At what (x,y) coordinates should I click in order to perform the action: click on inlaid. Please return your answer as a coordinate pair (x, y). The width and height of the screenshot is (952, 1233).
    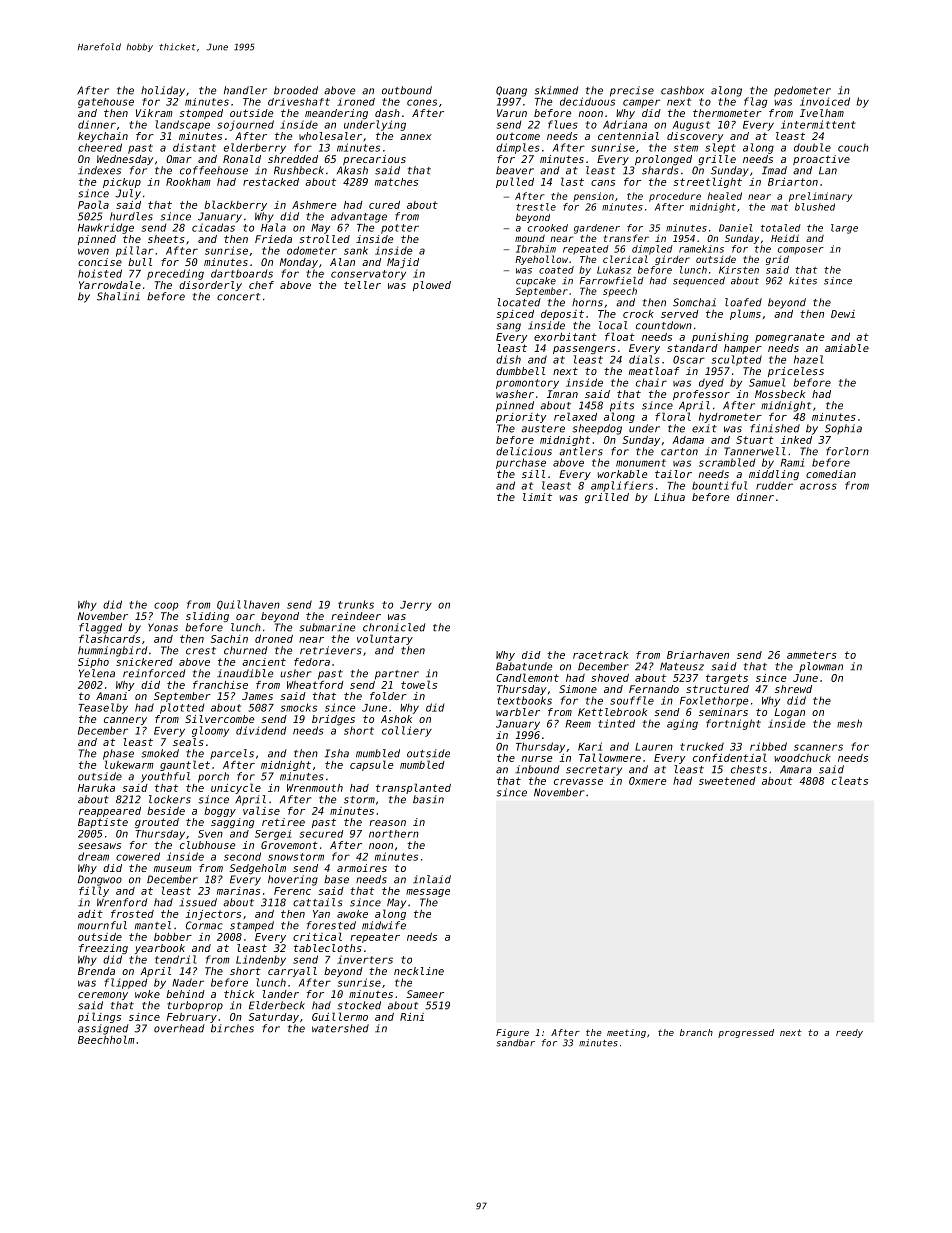
    Looking at the image, I should click on (432, 879).
